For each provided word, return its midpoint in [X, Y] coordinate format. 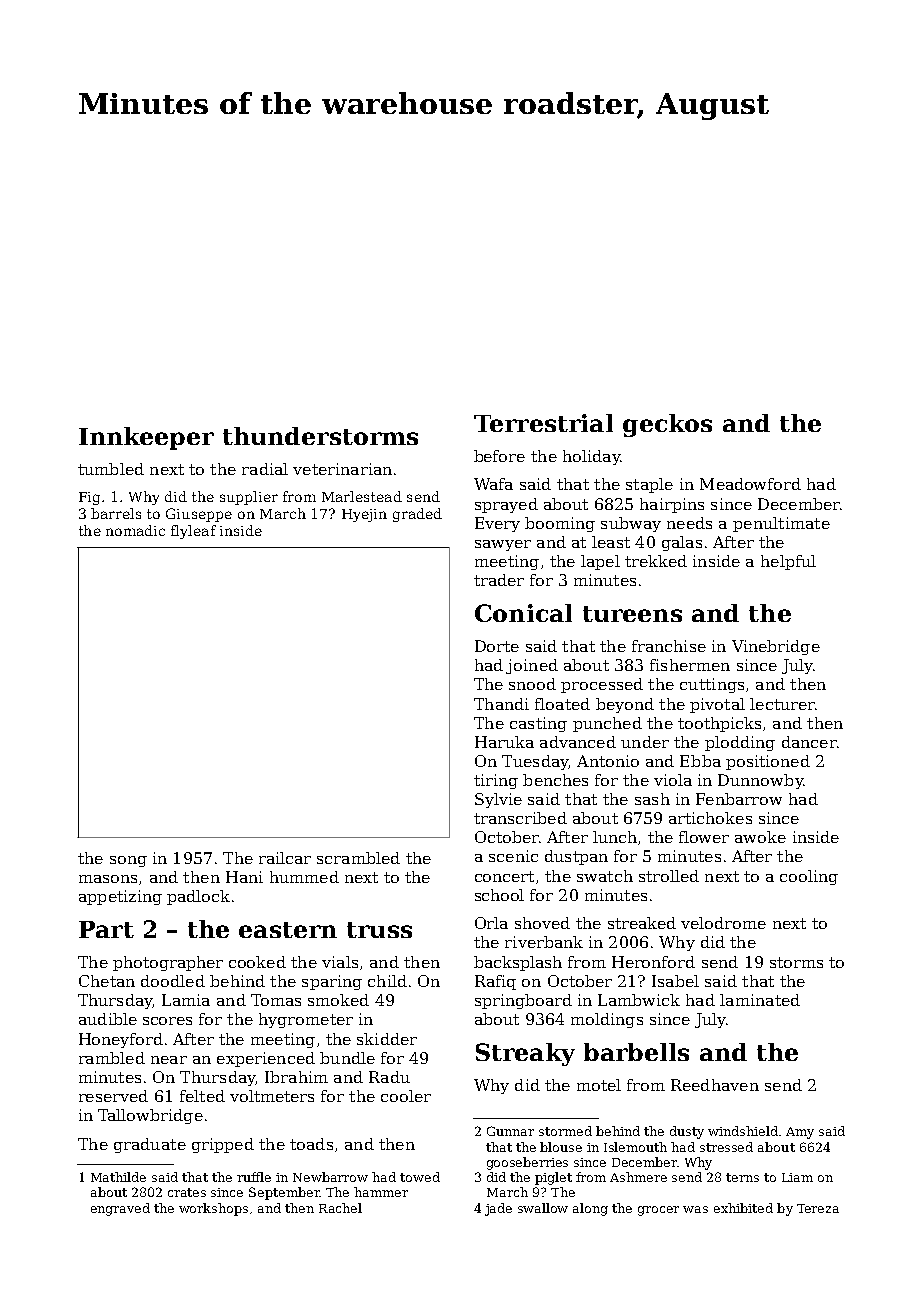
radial [265, 469]
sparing [332, 982]
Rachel [340, 1208]
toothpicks [719, 724]
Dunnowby [760, 781]
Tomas [276, 1000]
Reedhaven [715, 1085]
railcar [285, 858]
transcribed [520, 818]
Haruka [504, 742]
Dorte [497, 646]
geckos [667, 425]
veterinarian [342, 469]
